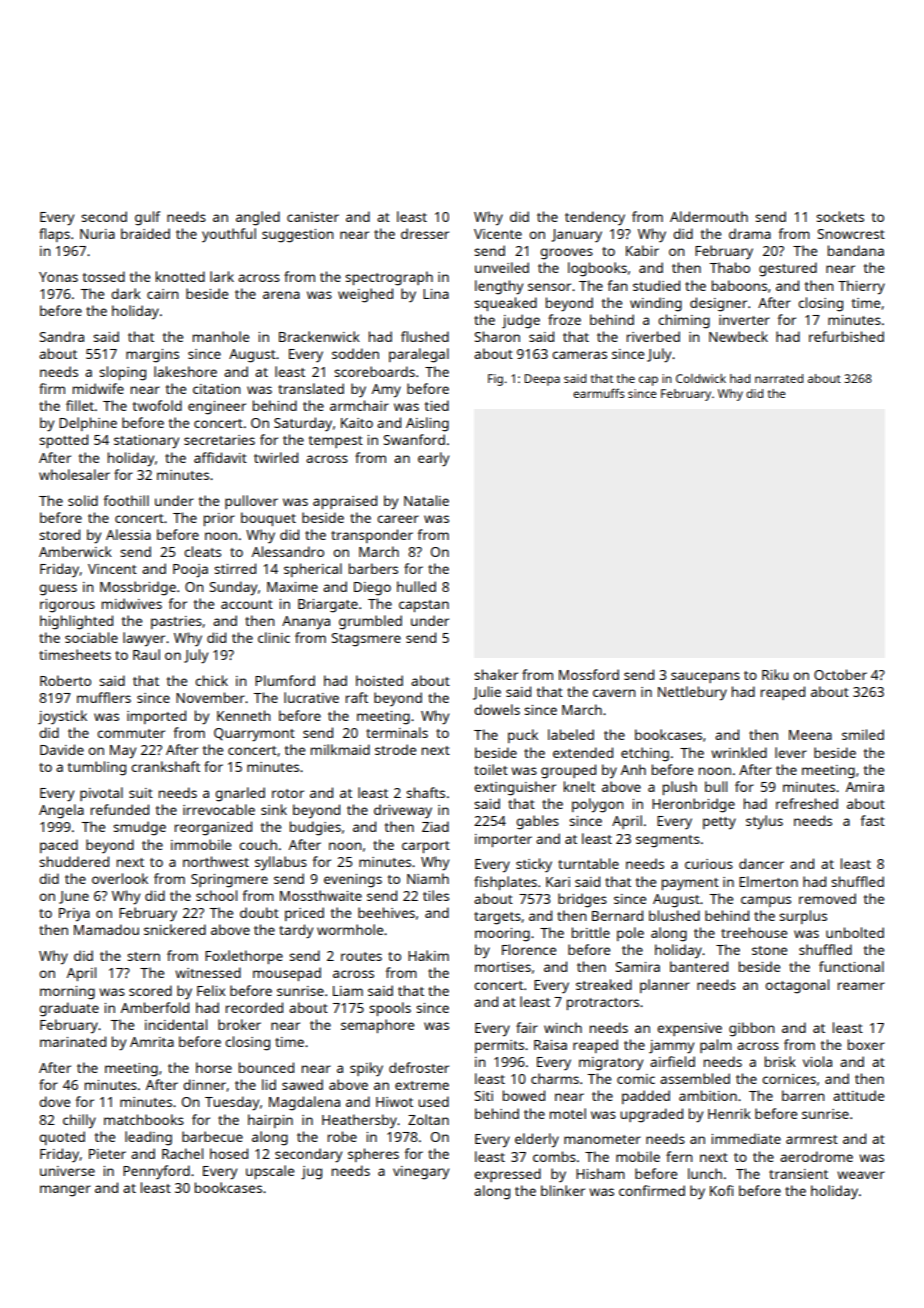 The height and width of the page is (1308, 924). Describe the element at coordinates (126, 500) in the page. I see `foothill` at that location.
